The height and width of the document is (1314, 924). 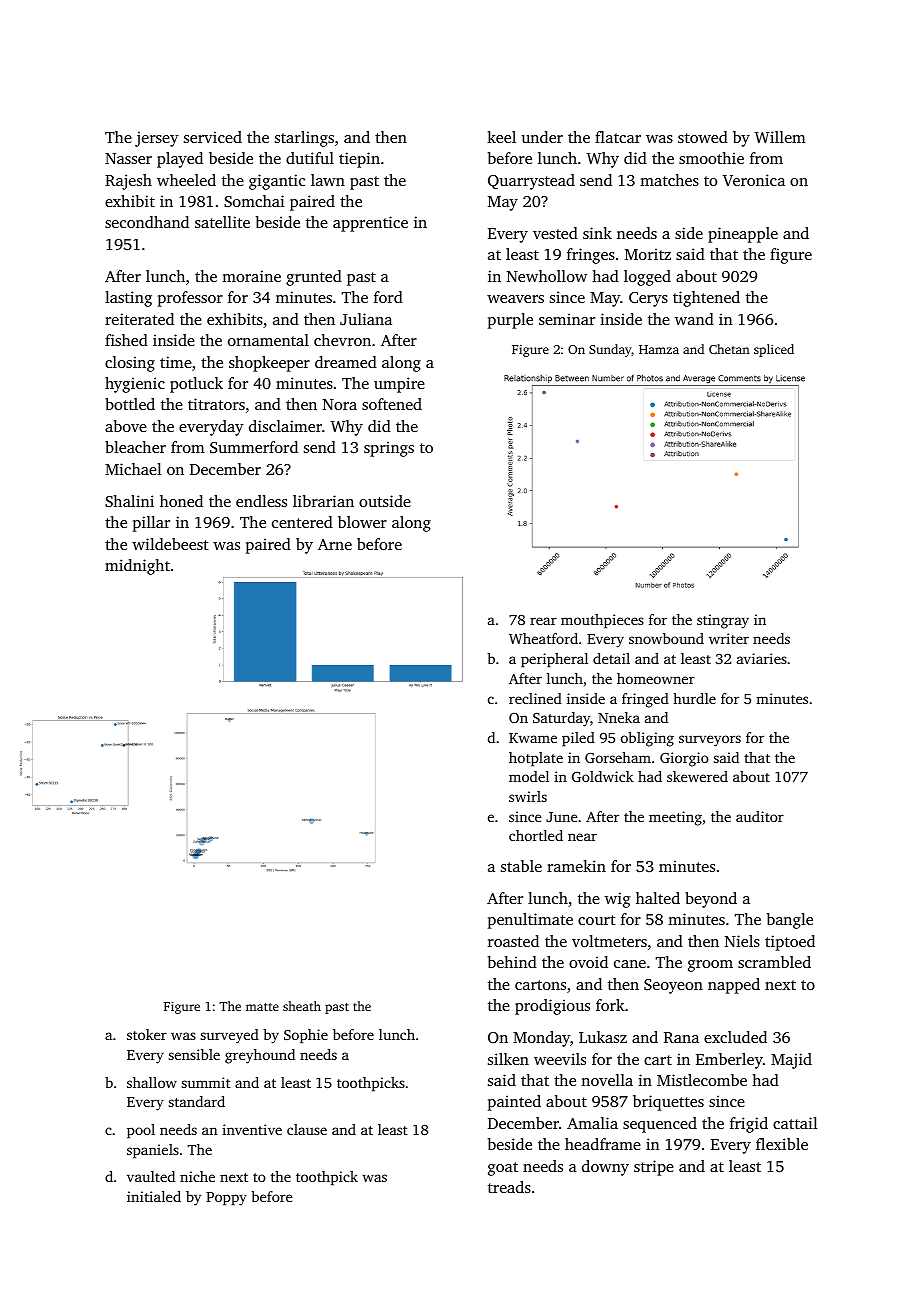 I want to click on starlings, so click(x=304, y=139).
